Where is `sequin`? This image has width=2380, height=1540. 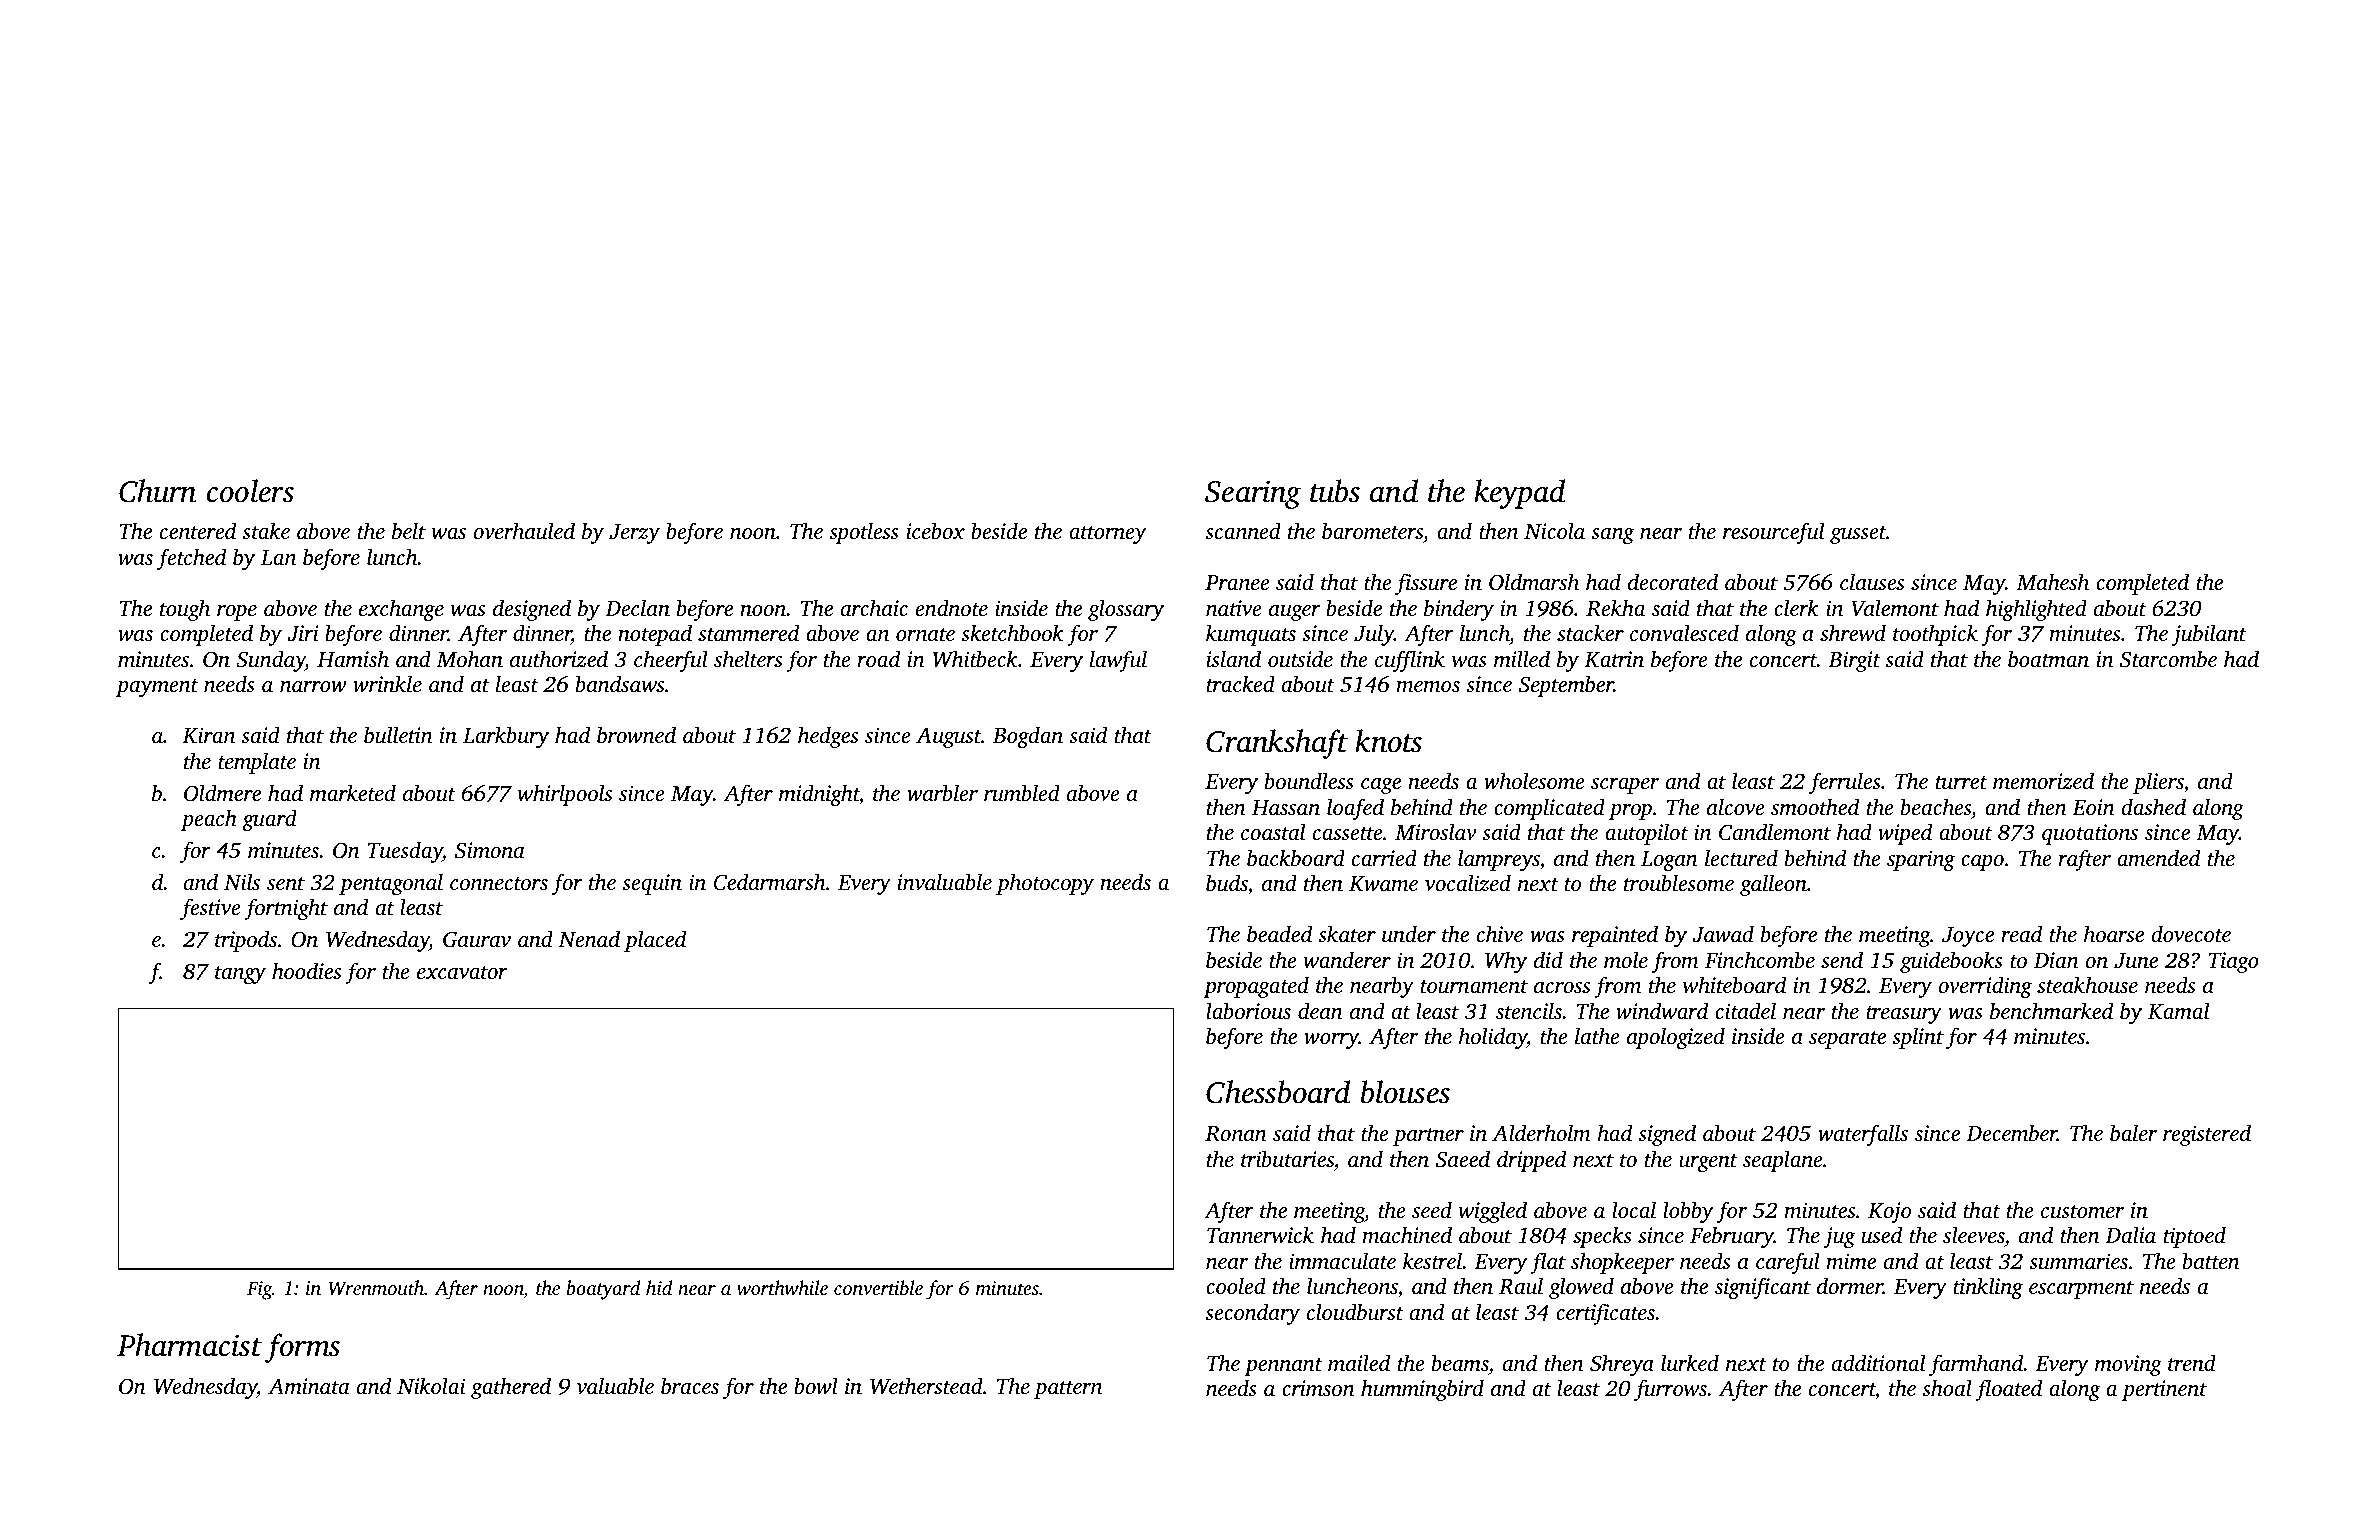 sequin is located at coordinates (652, 884).
